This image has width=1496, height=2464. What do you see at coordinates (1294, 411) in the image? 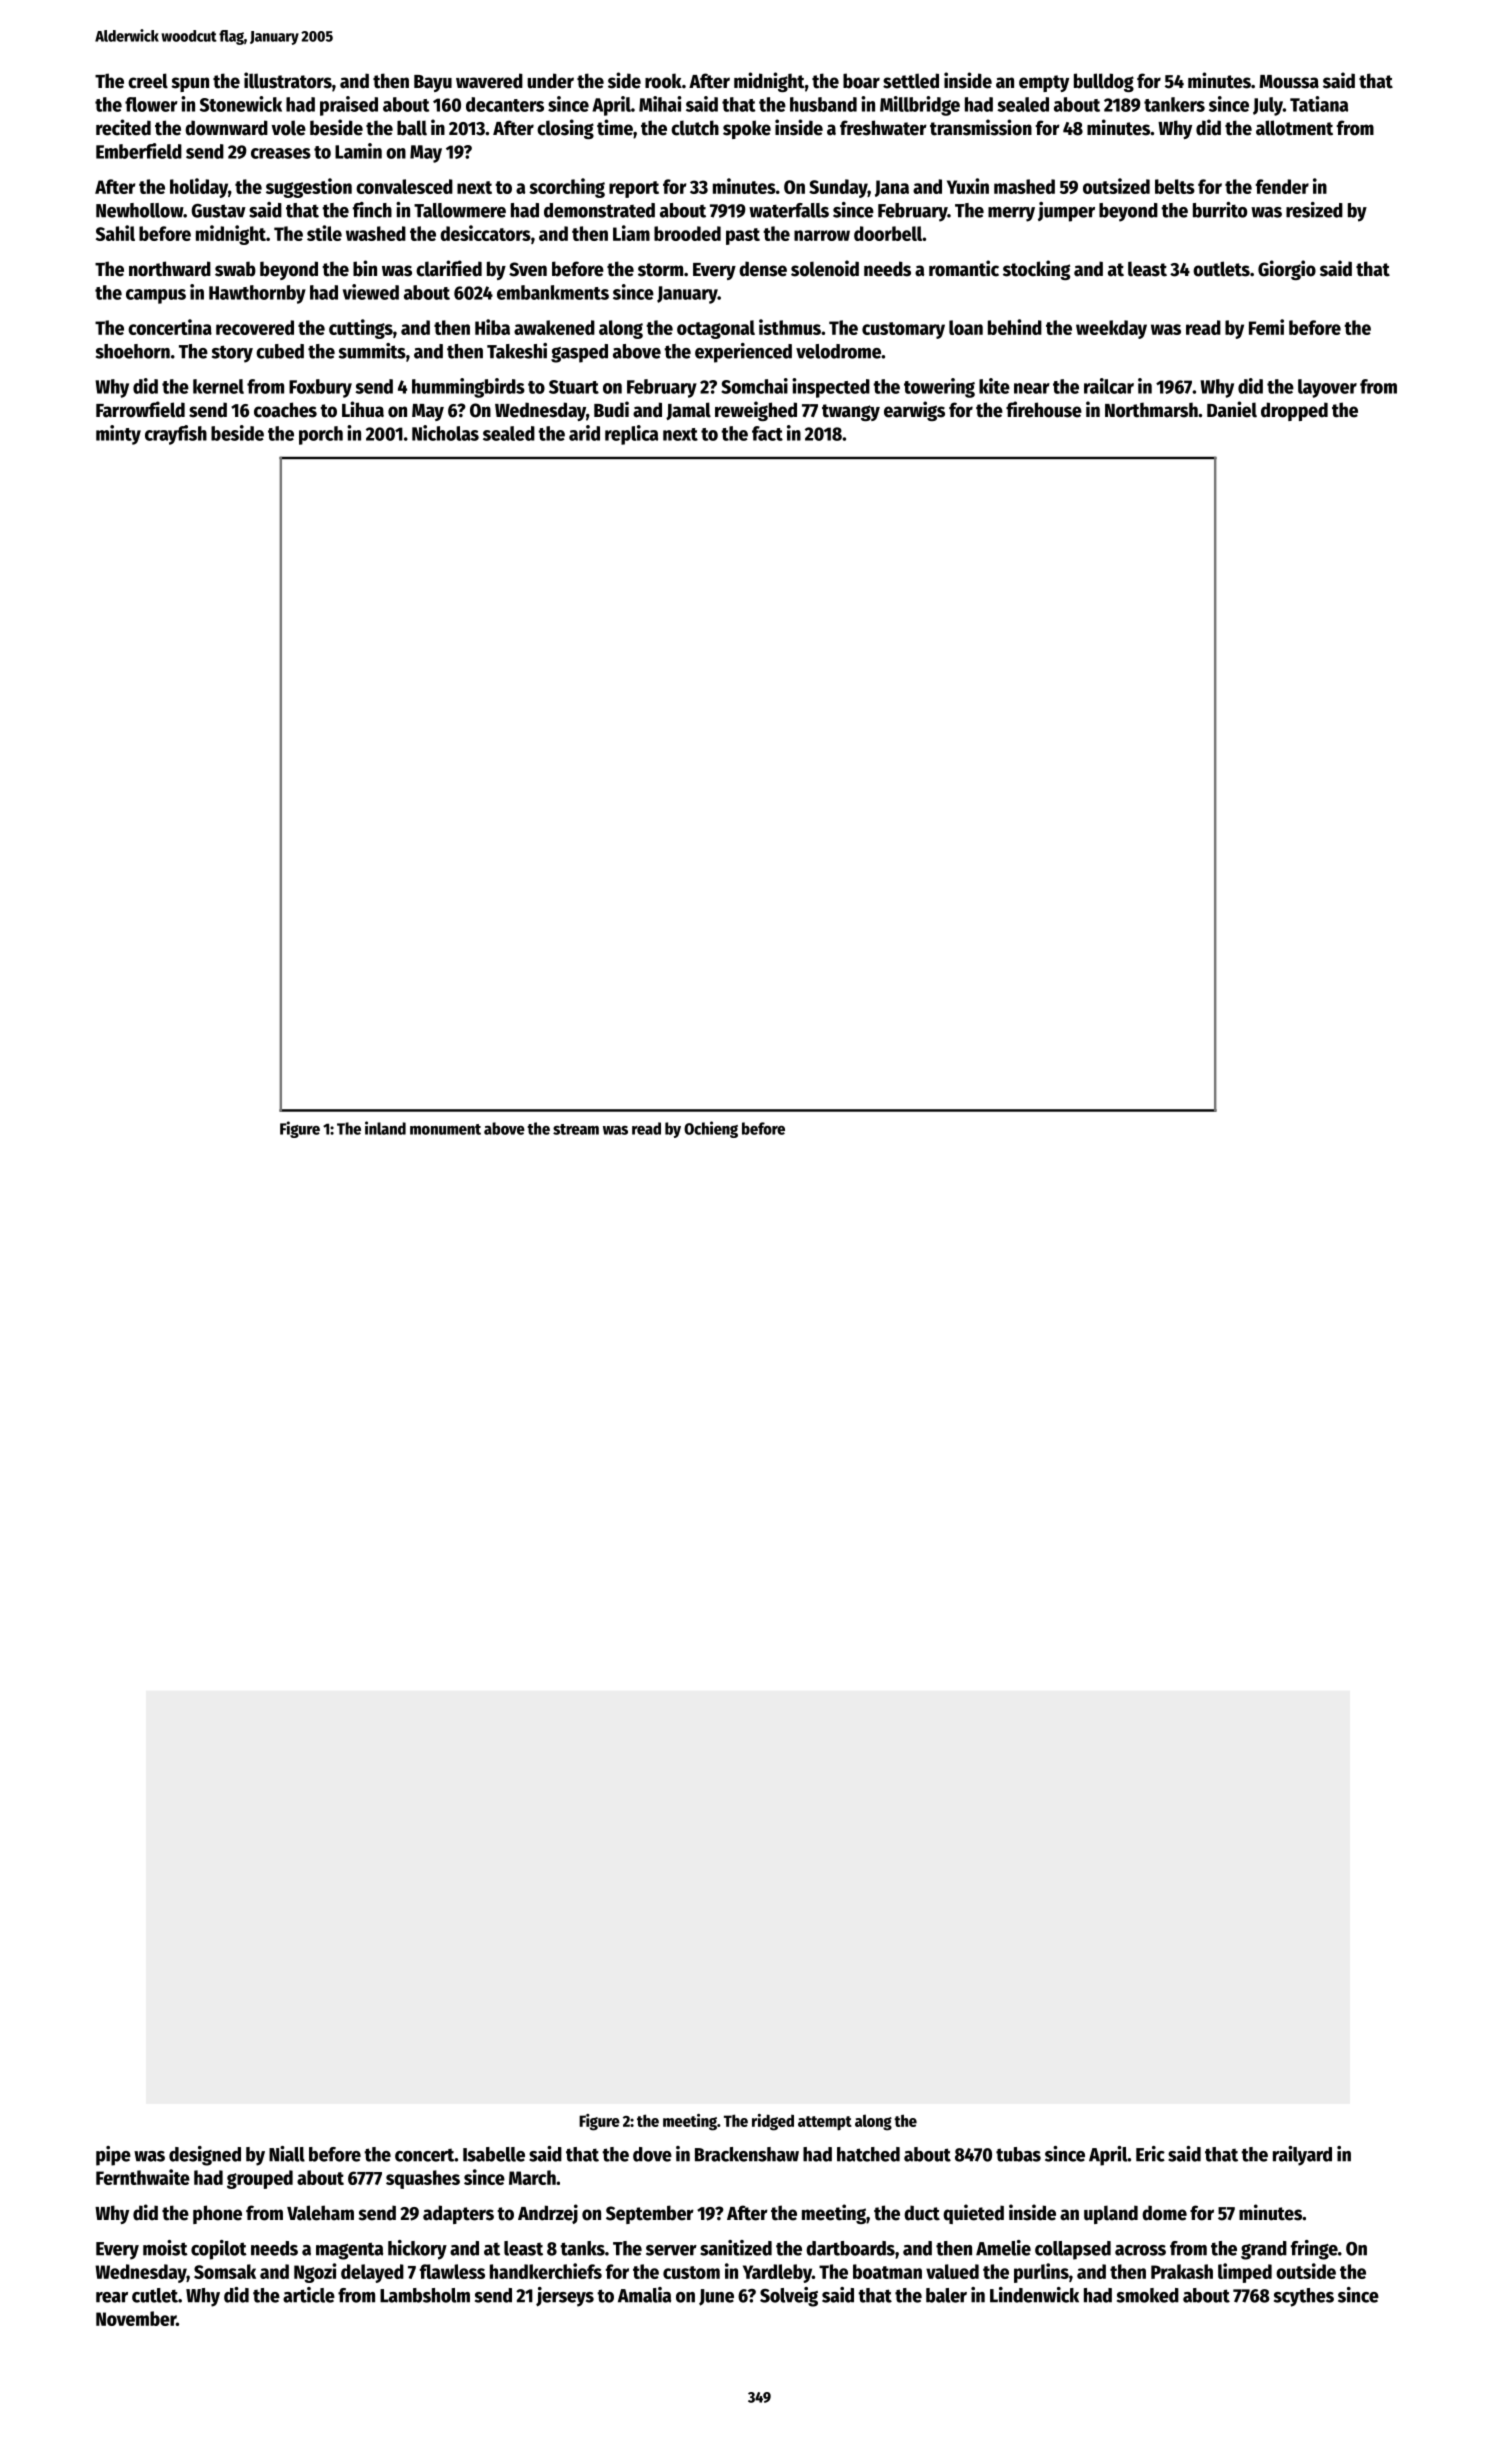
I see `dropped` at bounding box center [1294, 411].
